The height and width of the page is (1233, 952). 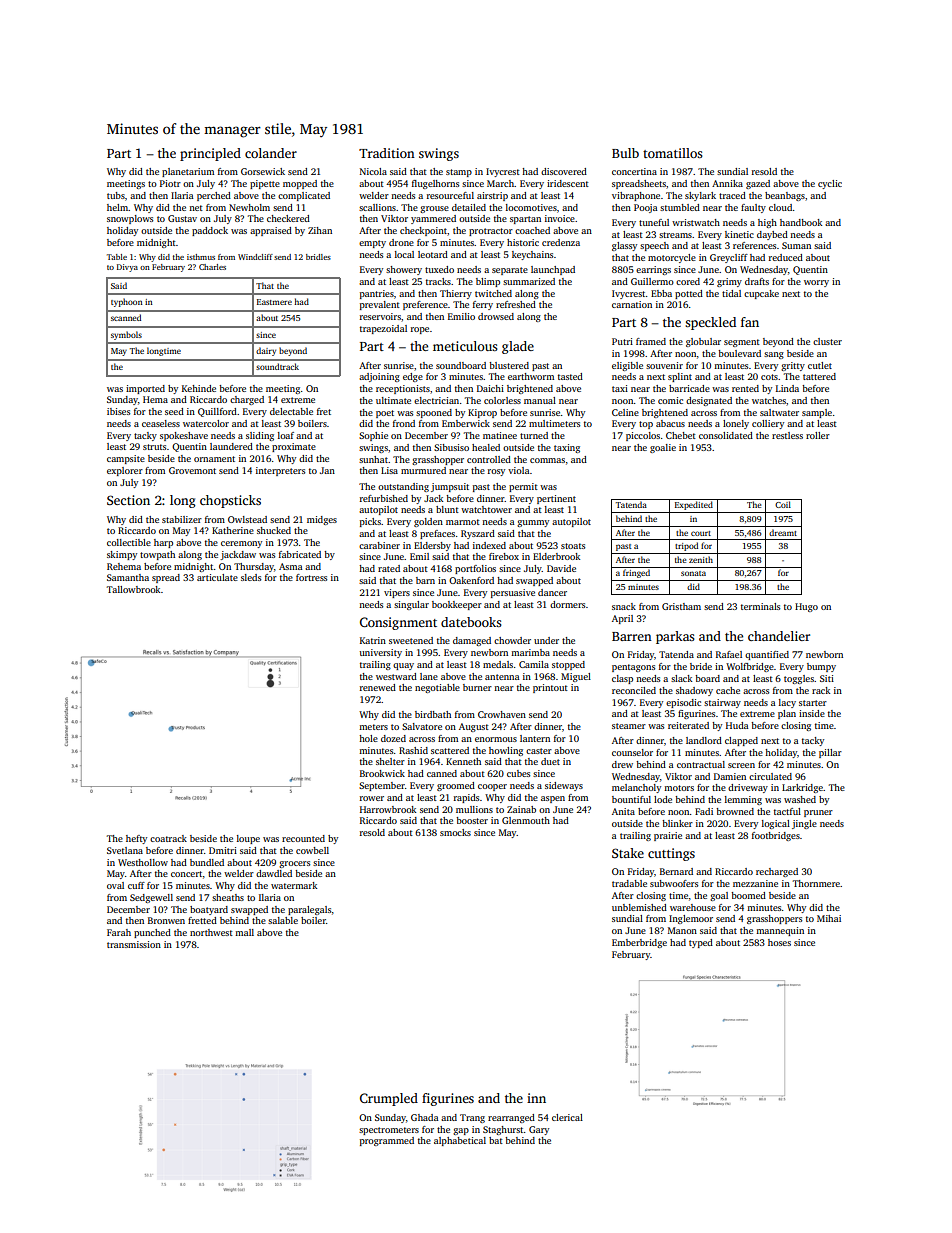 I want to click on Charles, so click(x=212, y=267).
